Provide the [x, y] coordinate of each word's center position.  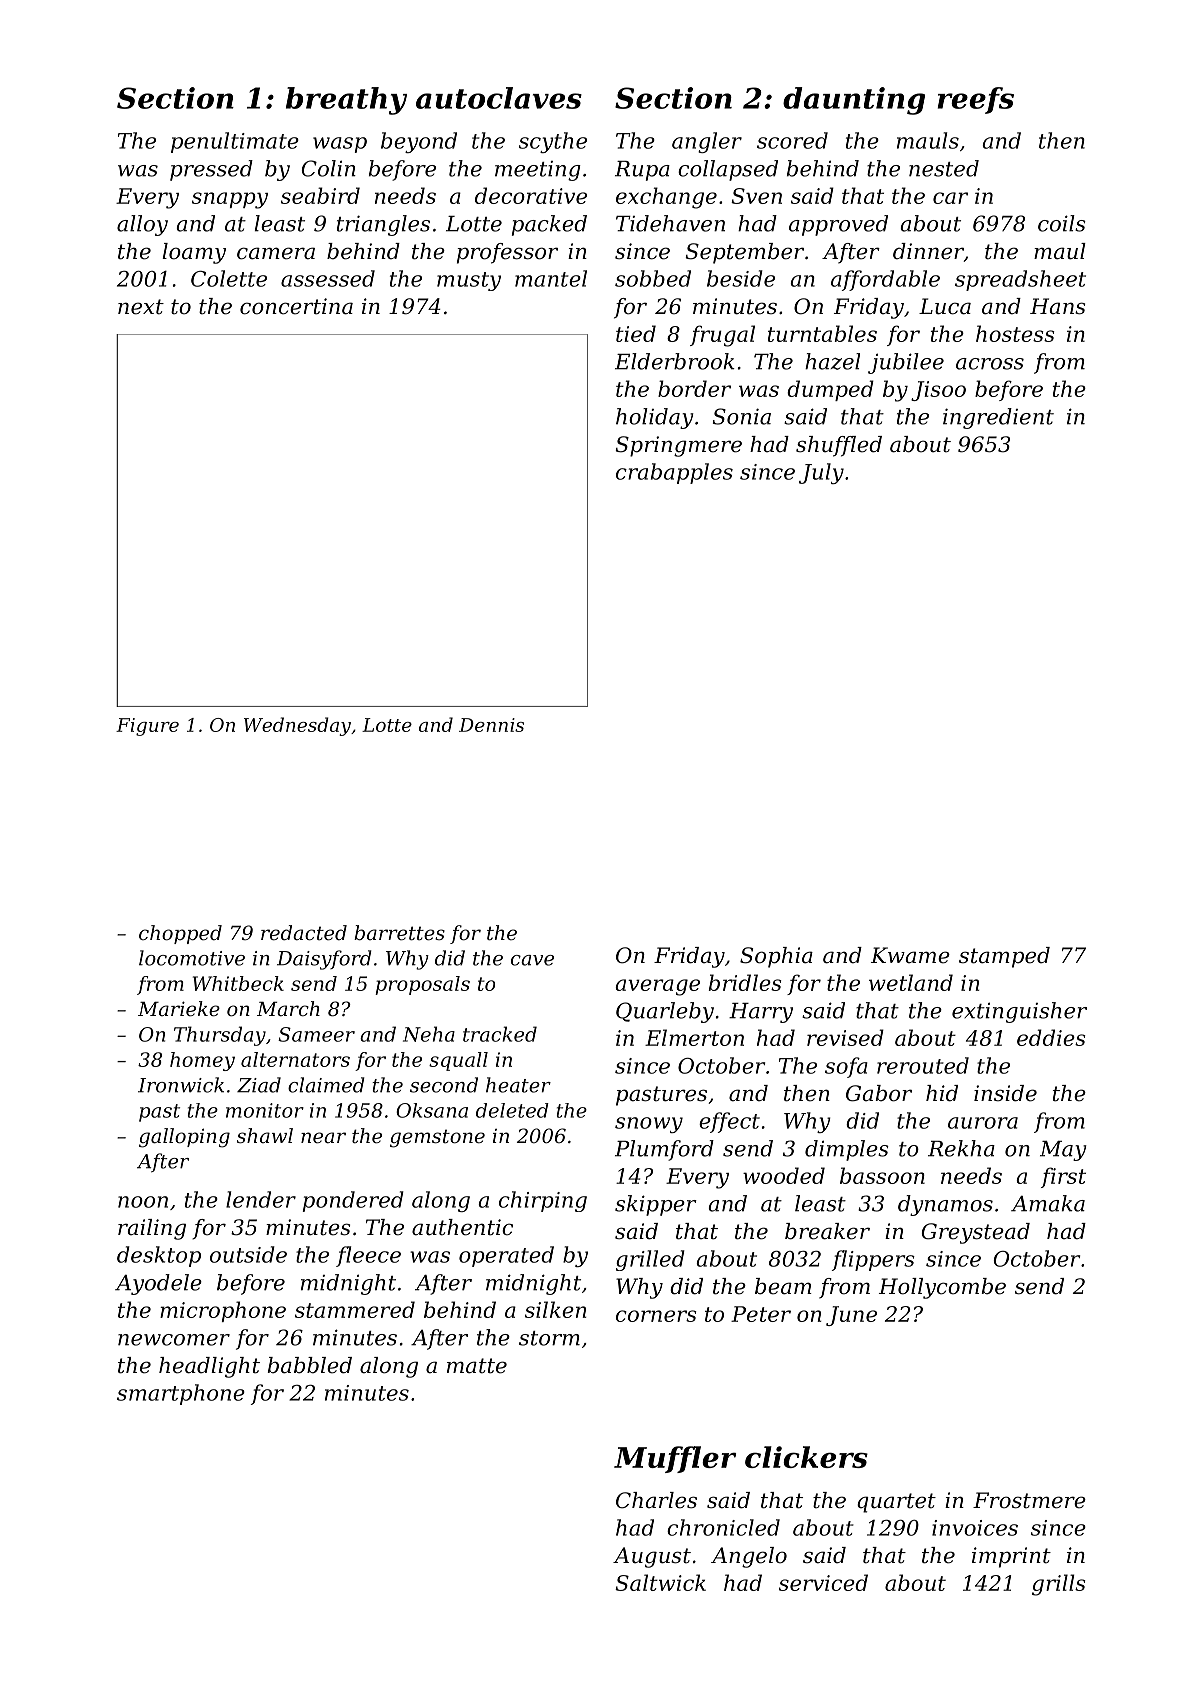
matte [477, 1366]
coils [1062, 223]
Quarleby [665, 1012]
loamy [194, 253]
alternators [295, 1059]
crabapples [674, 473]
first [1063, 1177]
